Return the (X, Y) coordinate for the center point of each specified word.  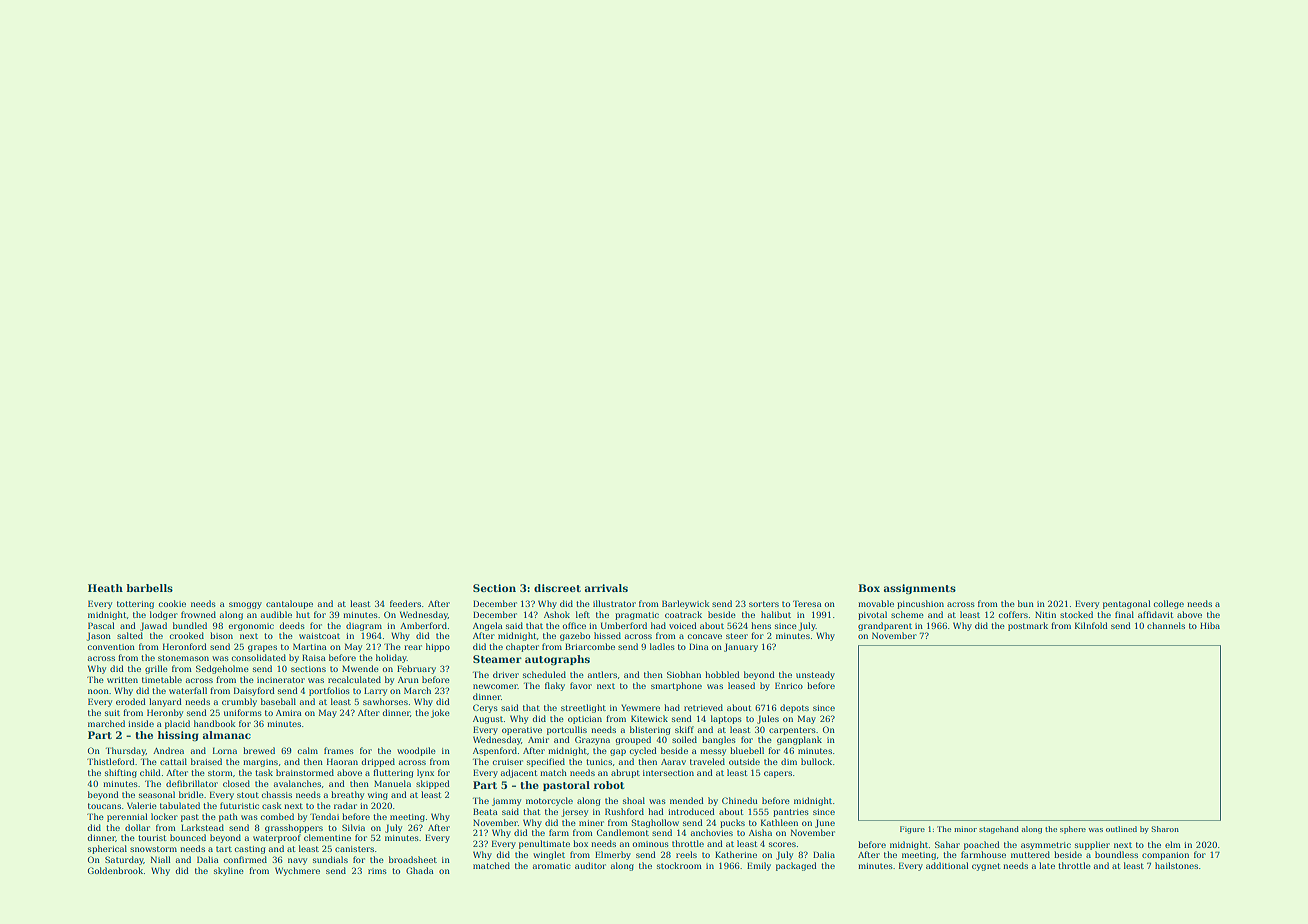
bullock (816, 761)
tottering (135, 605)
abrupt (625, 773)
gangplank (799, 740)
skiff (684, 729)
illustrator (614, 603)
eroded (131, 701)
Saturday (124, 860)
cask (272, 805)
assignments (920, 589)
